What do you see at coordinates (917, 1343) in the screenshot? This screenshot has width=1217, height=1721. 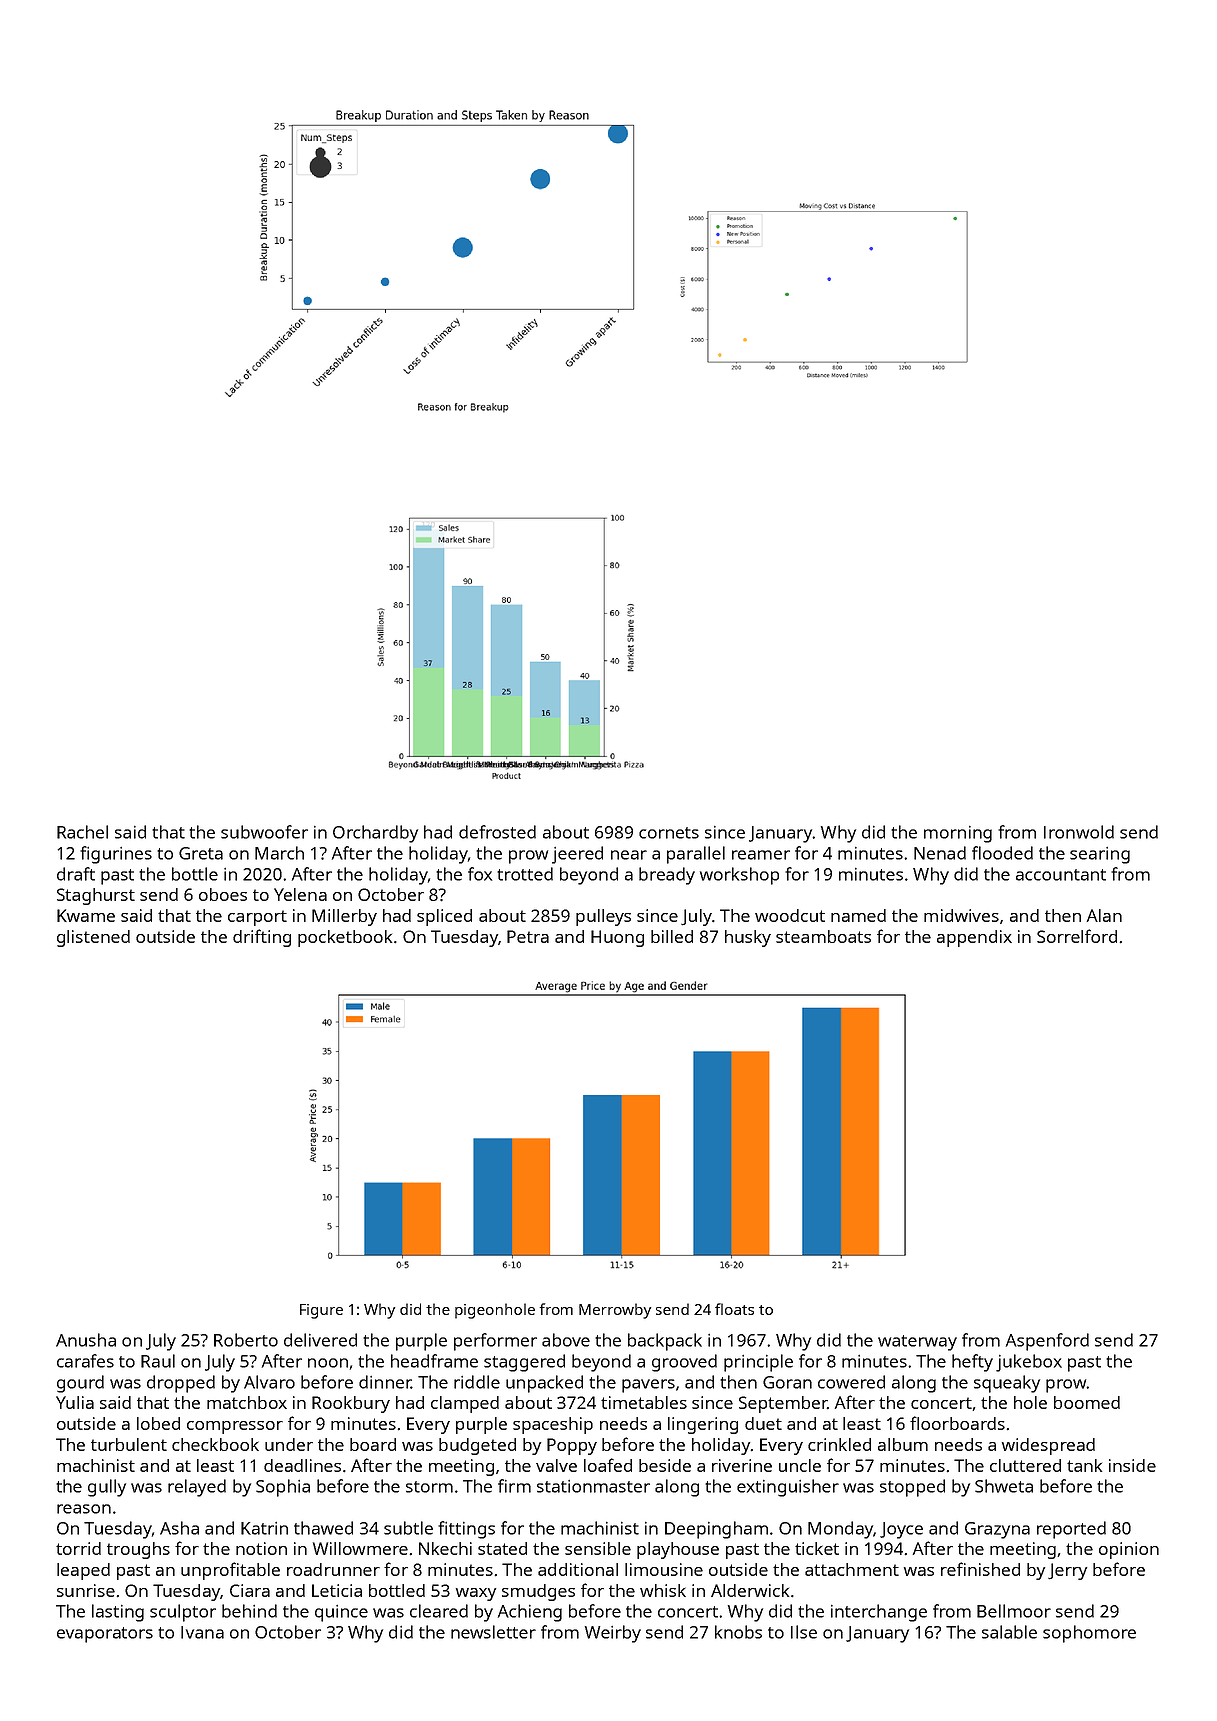 I see `waterway` at bounding box center [917, 1343].
